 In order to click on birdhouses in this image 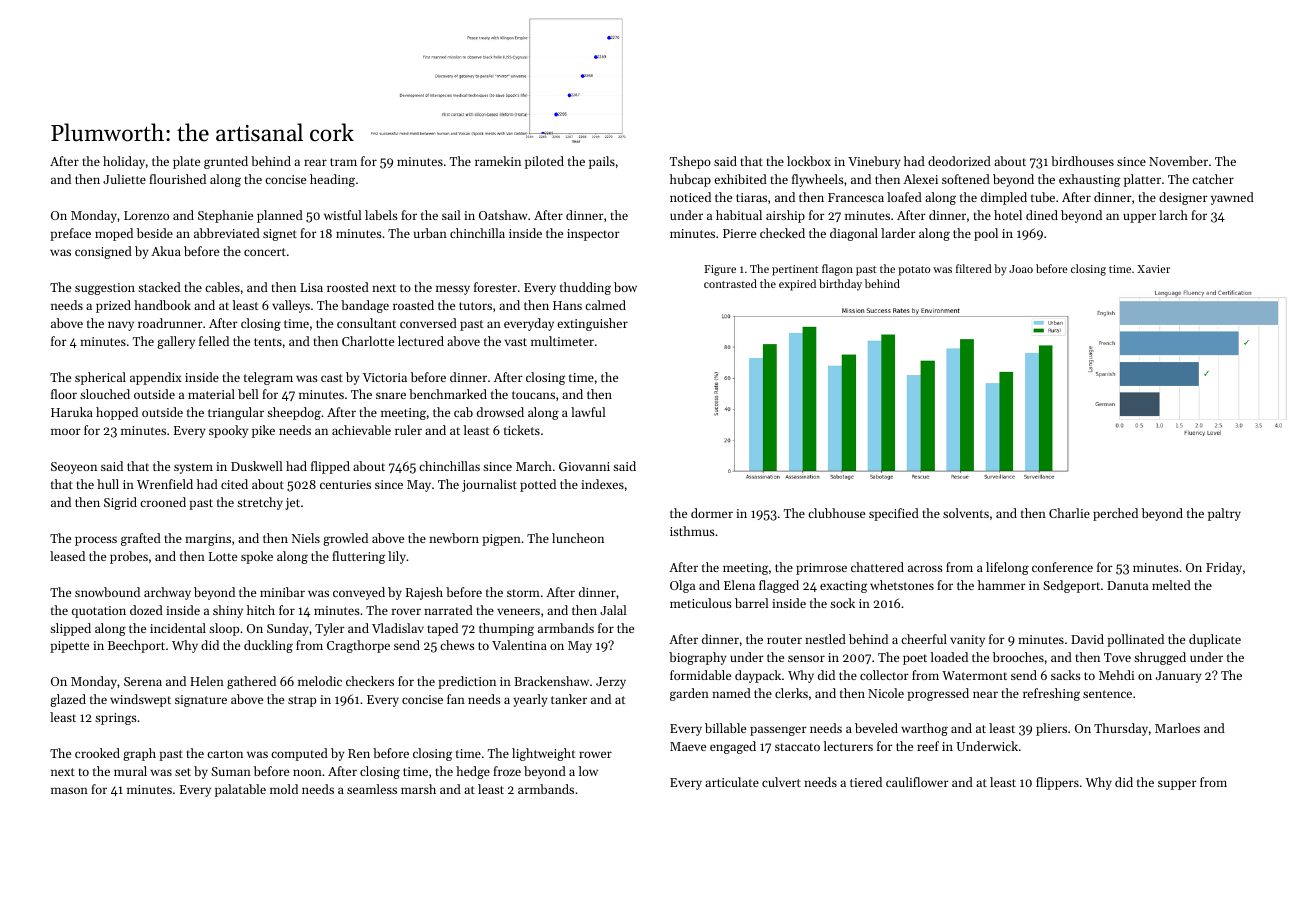, I will do `click(1082, 161)`.
